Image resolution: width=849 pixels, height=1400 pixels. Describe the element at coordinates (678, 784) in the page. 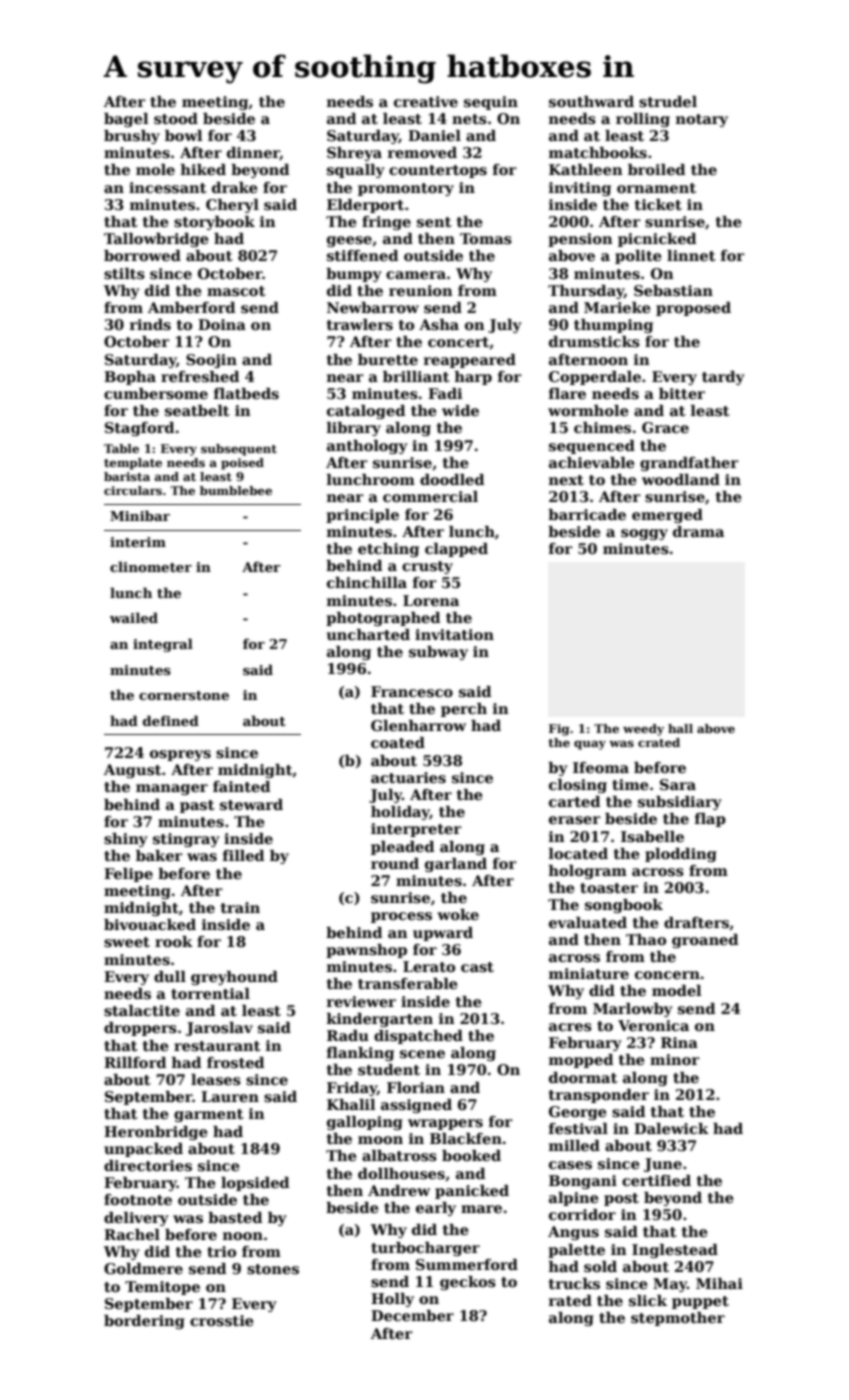

I see `Sara` at that location.
